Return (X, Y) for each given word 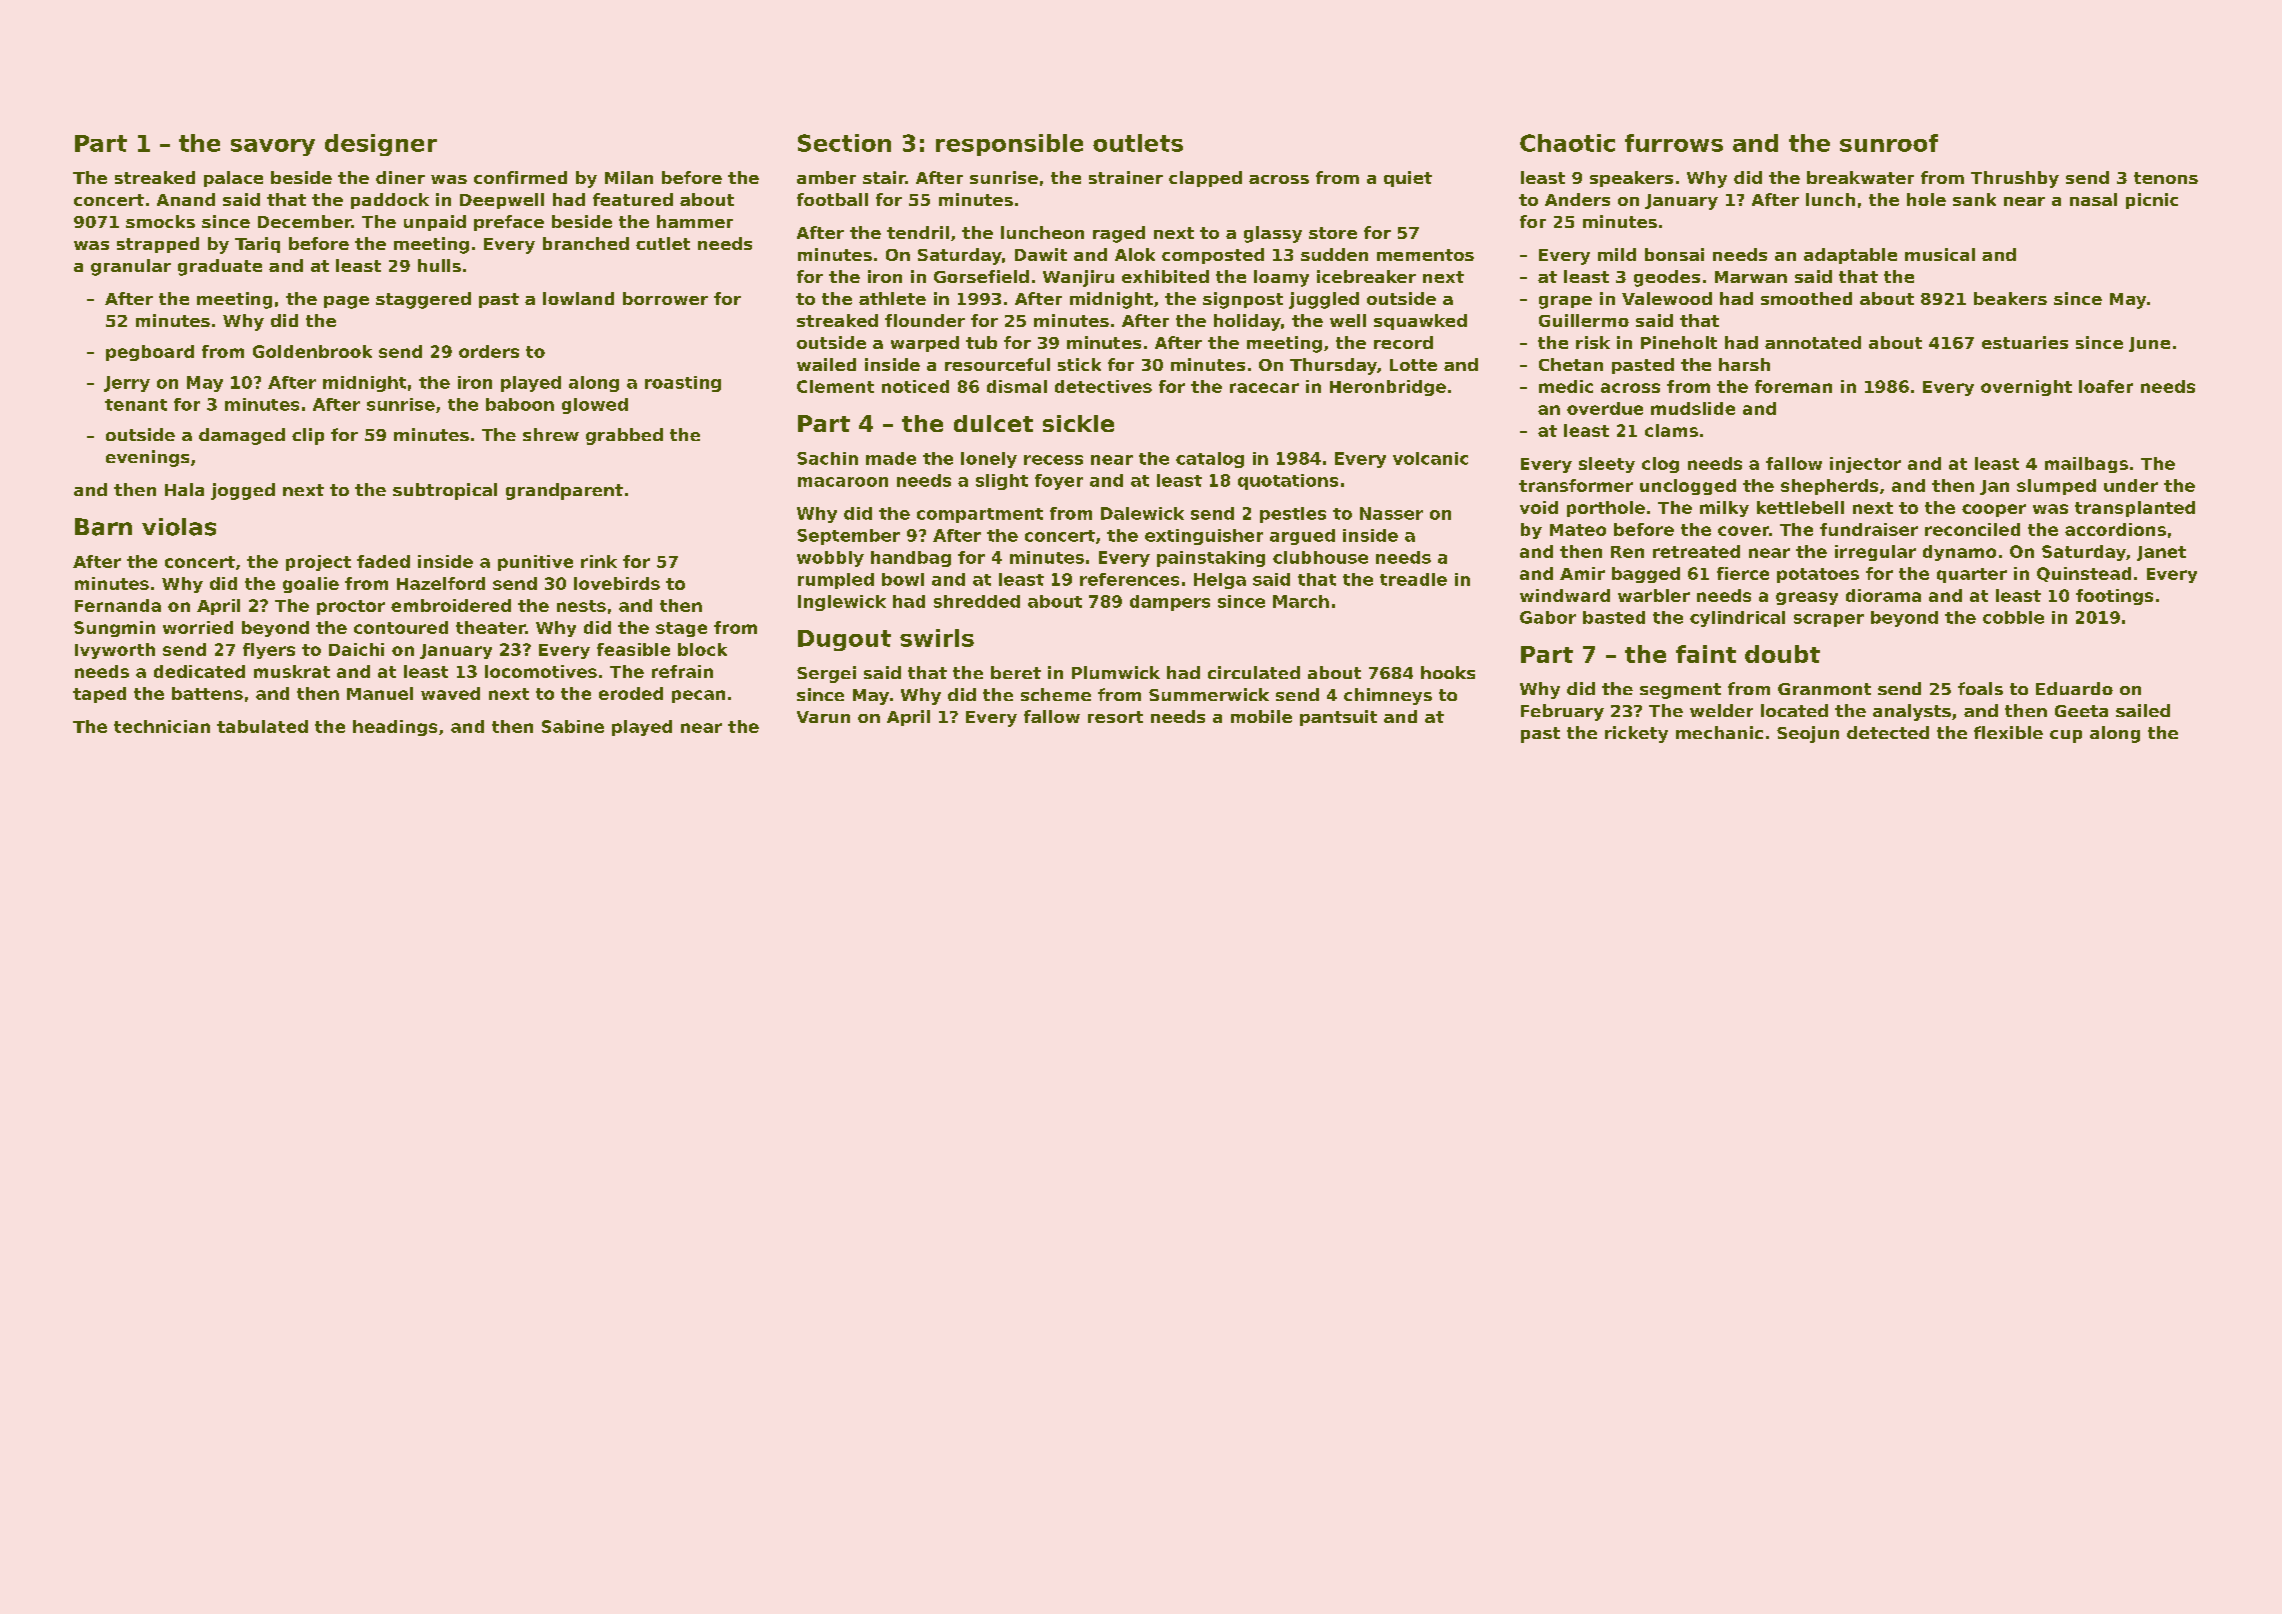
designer (381, 145)
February (1562, 712)
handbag (911, 559)
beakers (2010, 298)
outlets (1138, 143)
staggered (423, 300)
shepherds (1829, 487)
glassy (1273, 234)
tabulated (262, 726)
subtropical (445, 491)
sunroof (1889, 143)
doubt (1782, 654)
